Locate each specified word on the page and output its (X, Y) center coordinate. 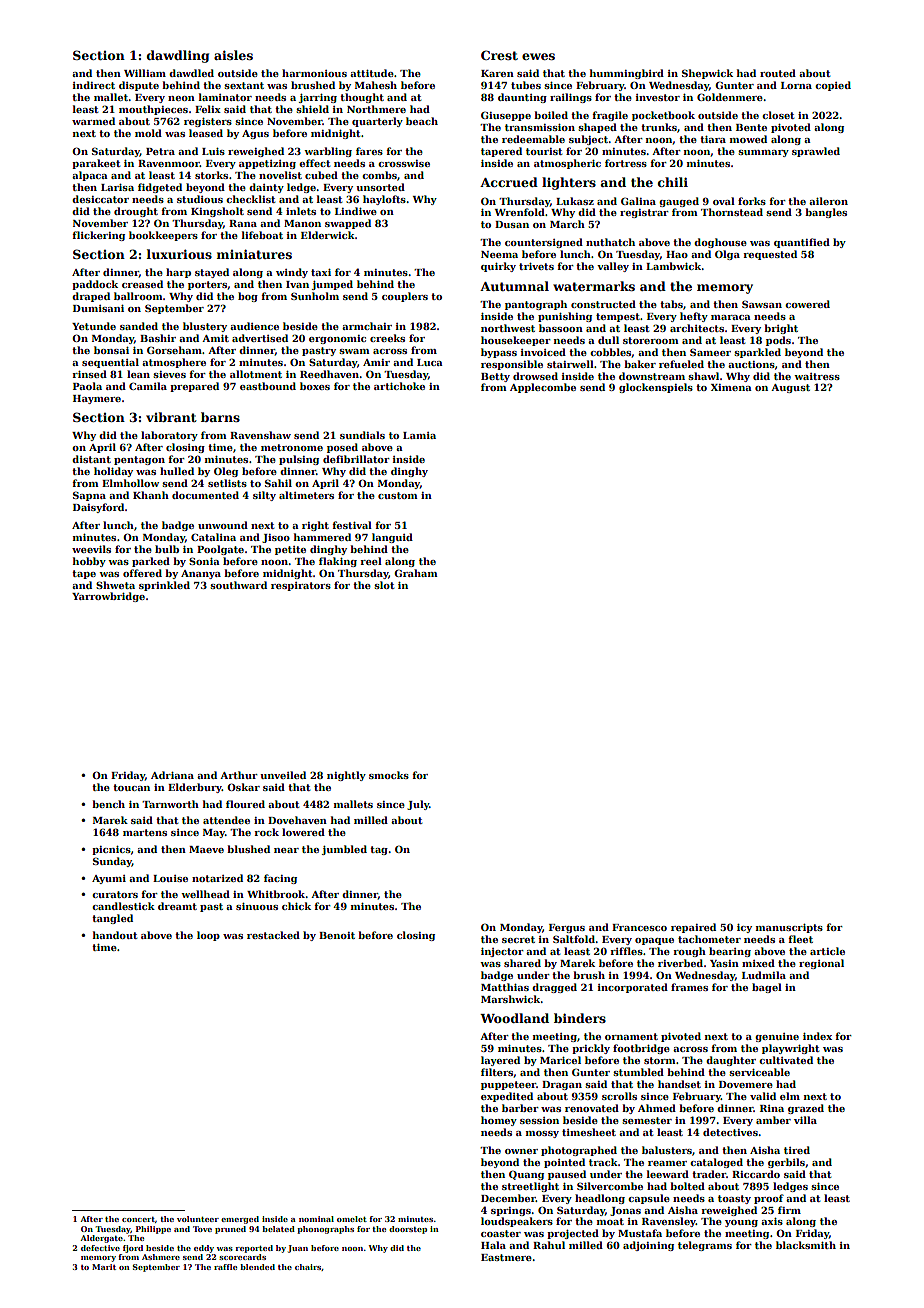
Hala (493, 1245)
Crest (499, 55)
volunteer (198, 1219)
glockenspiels (656, 388)
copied (833, 86)
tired (797, 1150)
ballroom (138, 296)
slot (384, 585)
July (418, 805)
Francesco (639, 927)
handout (115, 935)
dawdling (178, 56)
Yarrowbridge (108, 597)
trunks (659, 127)
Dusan (512, 224)
